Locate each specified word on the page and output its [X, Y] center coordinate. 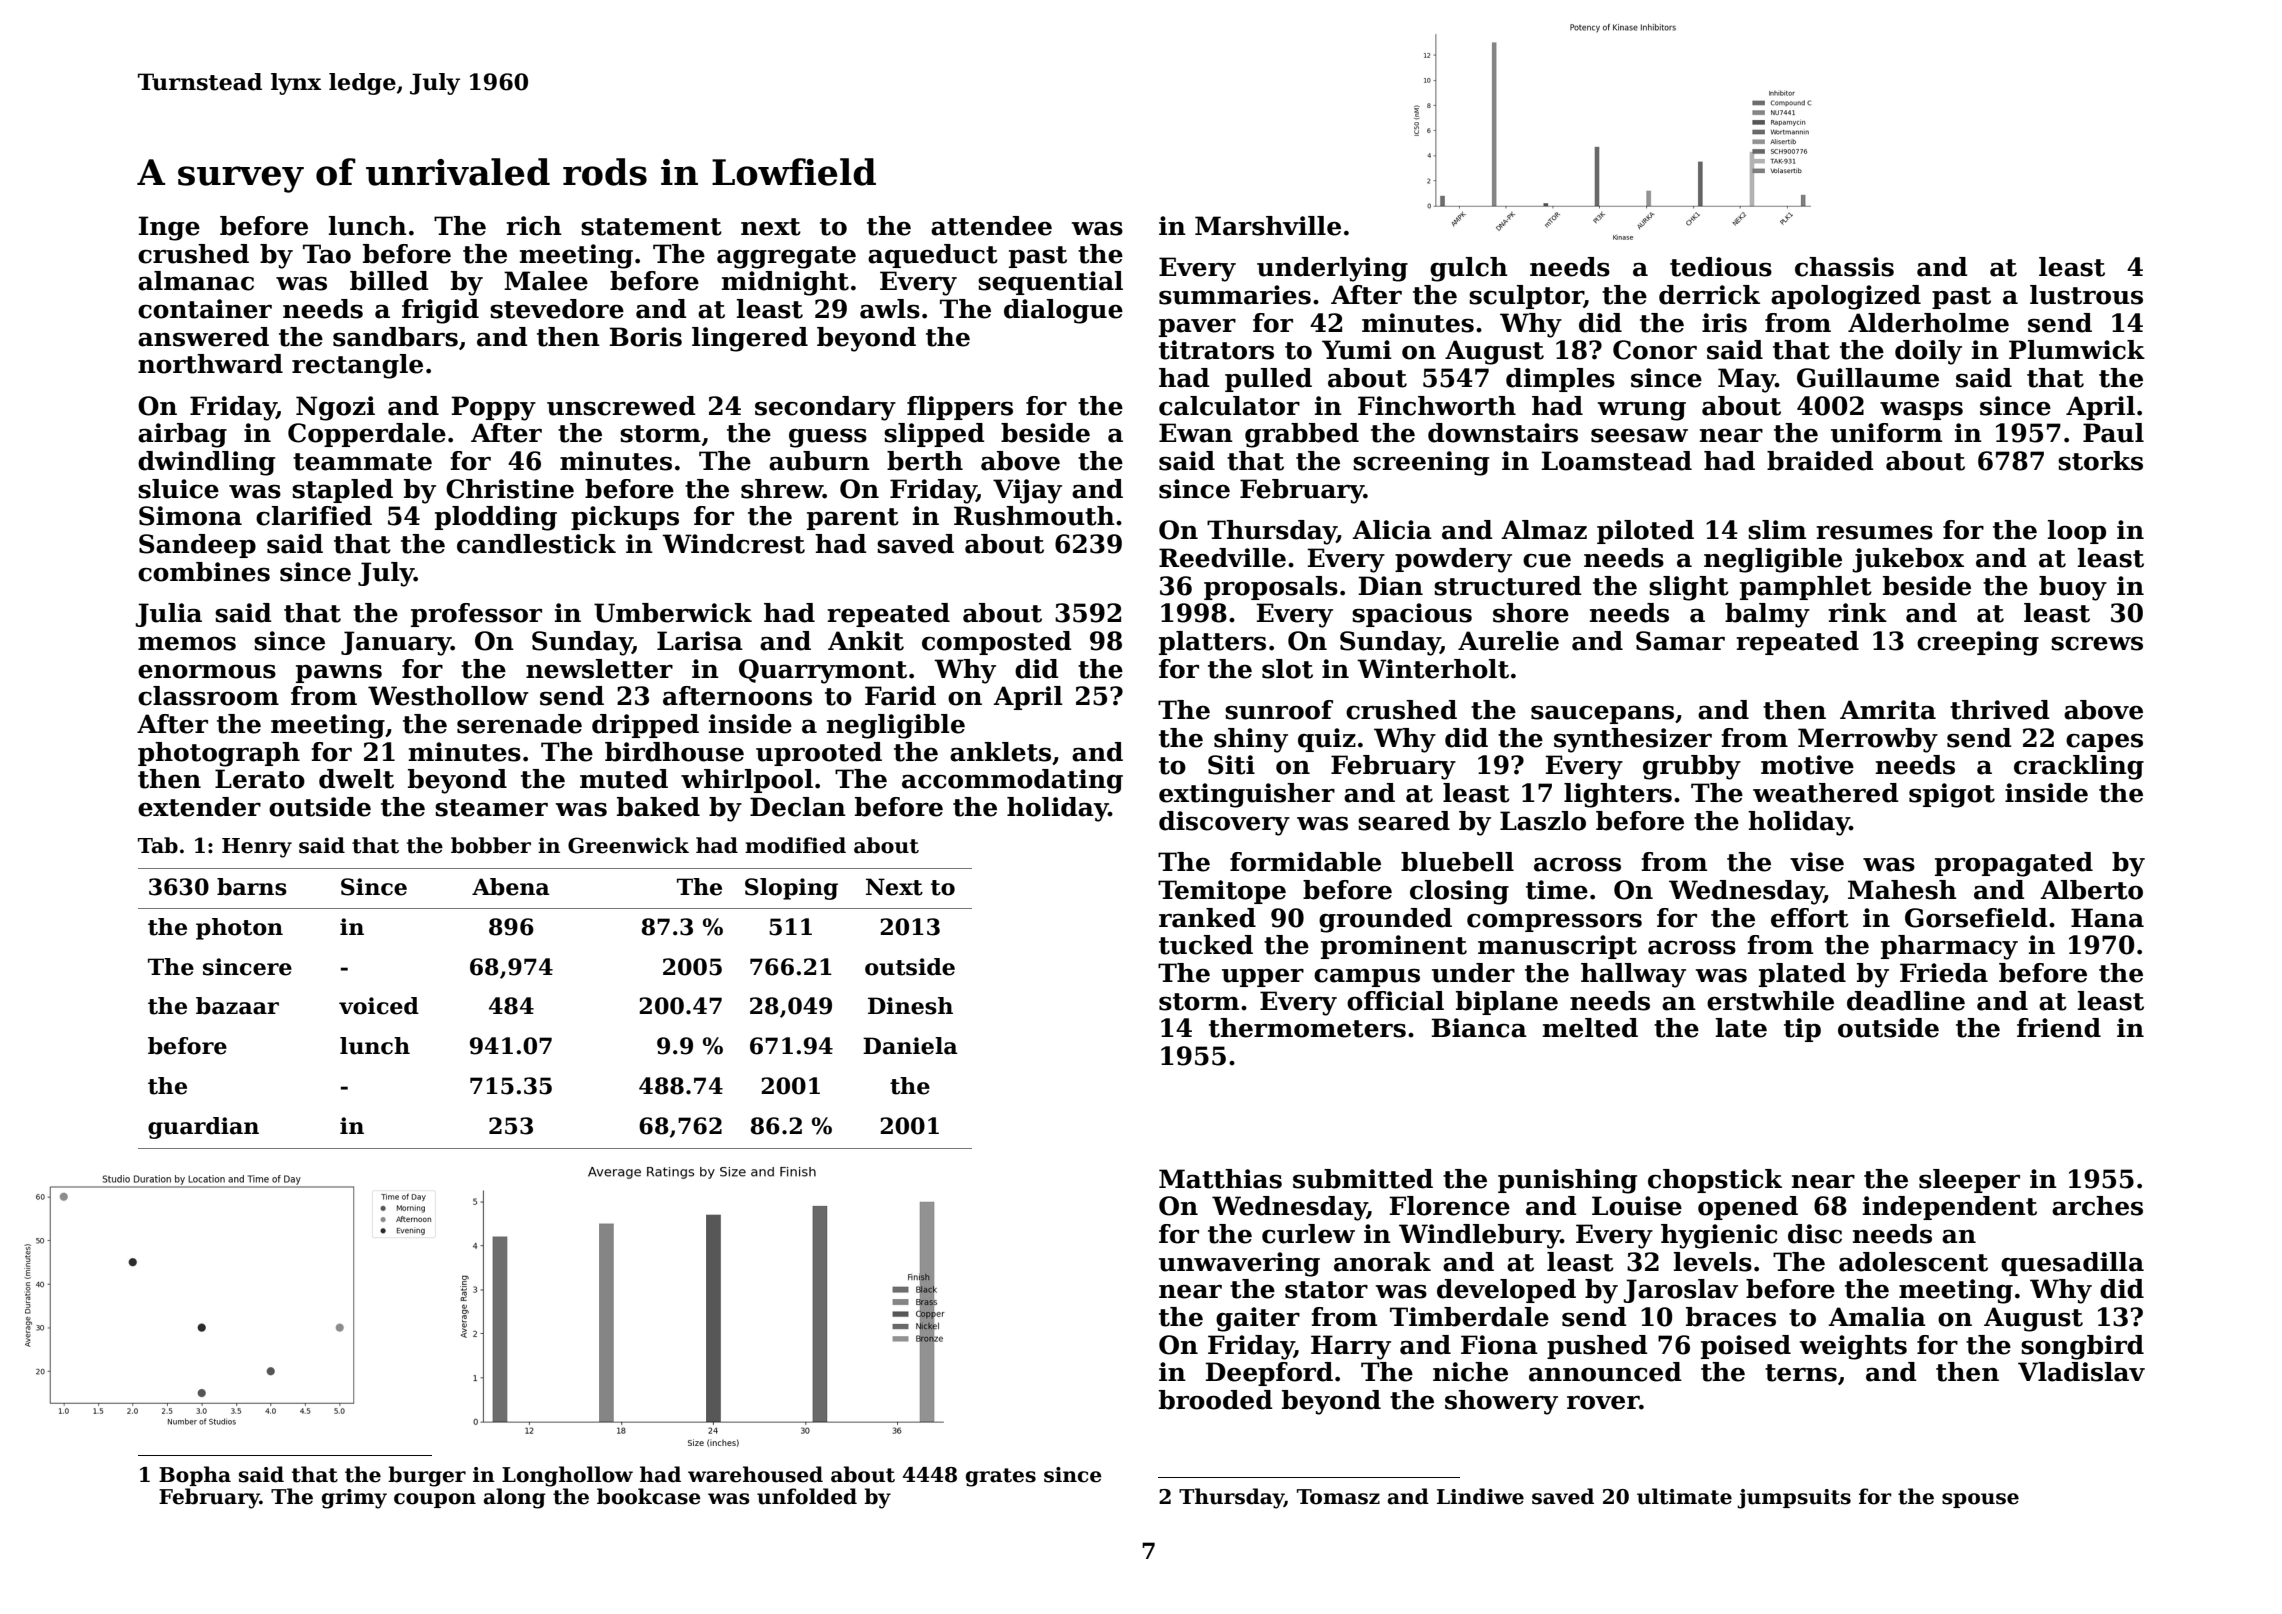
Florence [1449, 1206]
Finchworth [1437, 406]
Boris [645, 337]
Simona [190, 516]
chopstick [1715, 1181]
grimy [354, 1499]
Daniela [910, 1046]
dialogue [1063, 311]
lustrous [2086, 295]
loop [2077, 532]
